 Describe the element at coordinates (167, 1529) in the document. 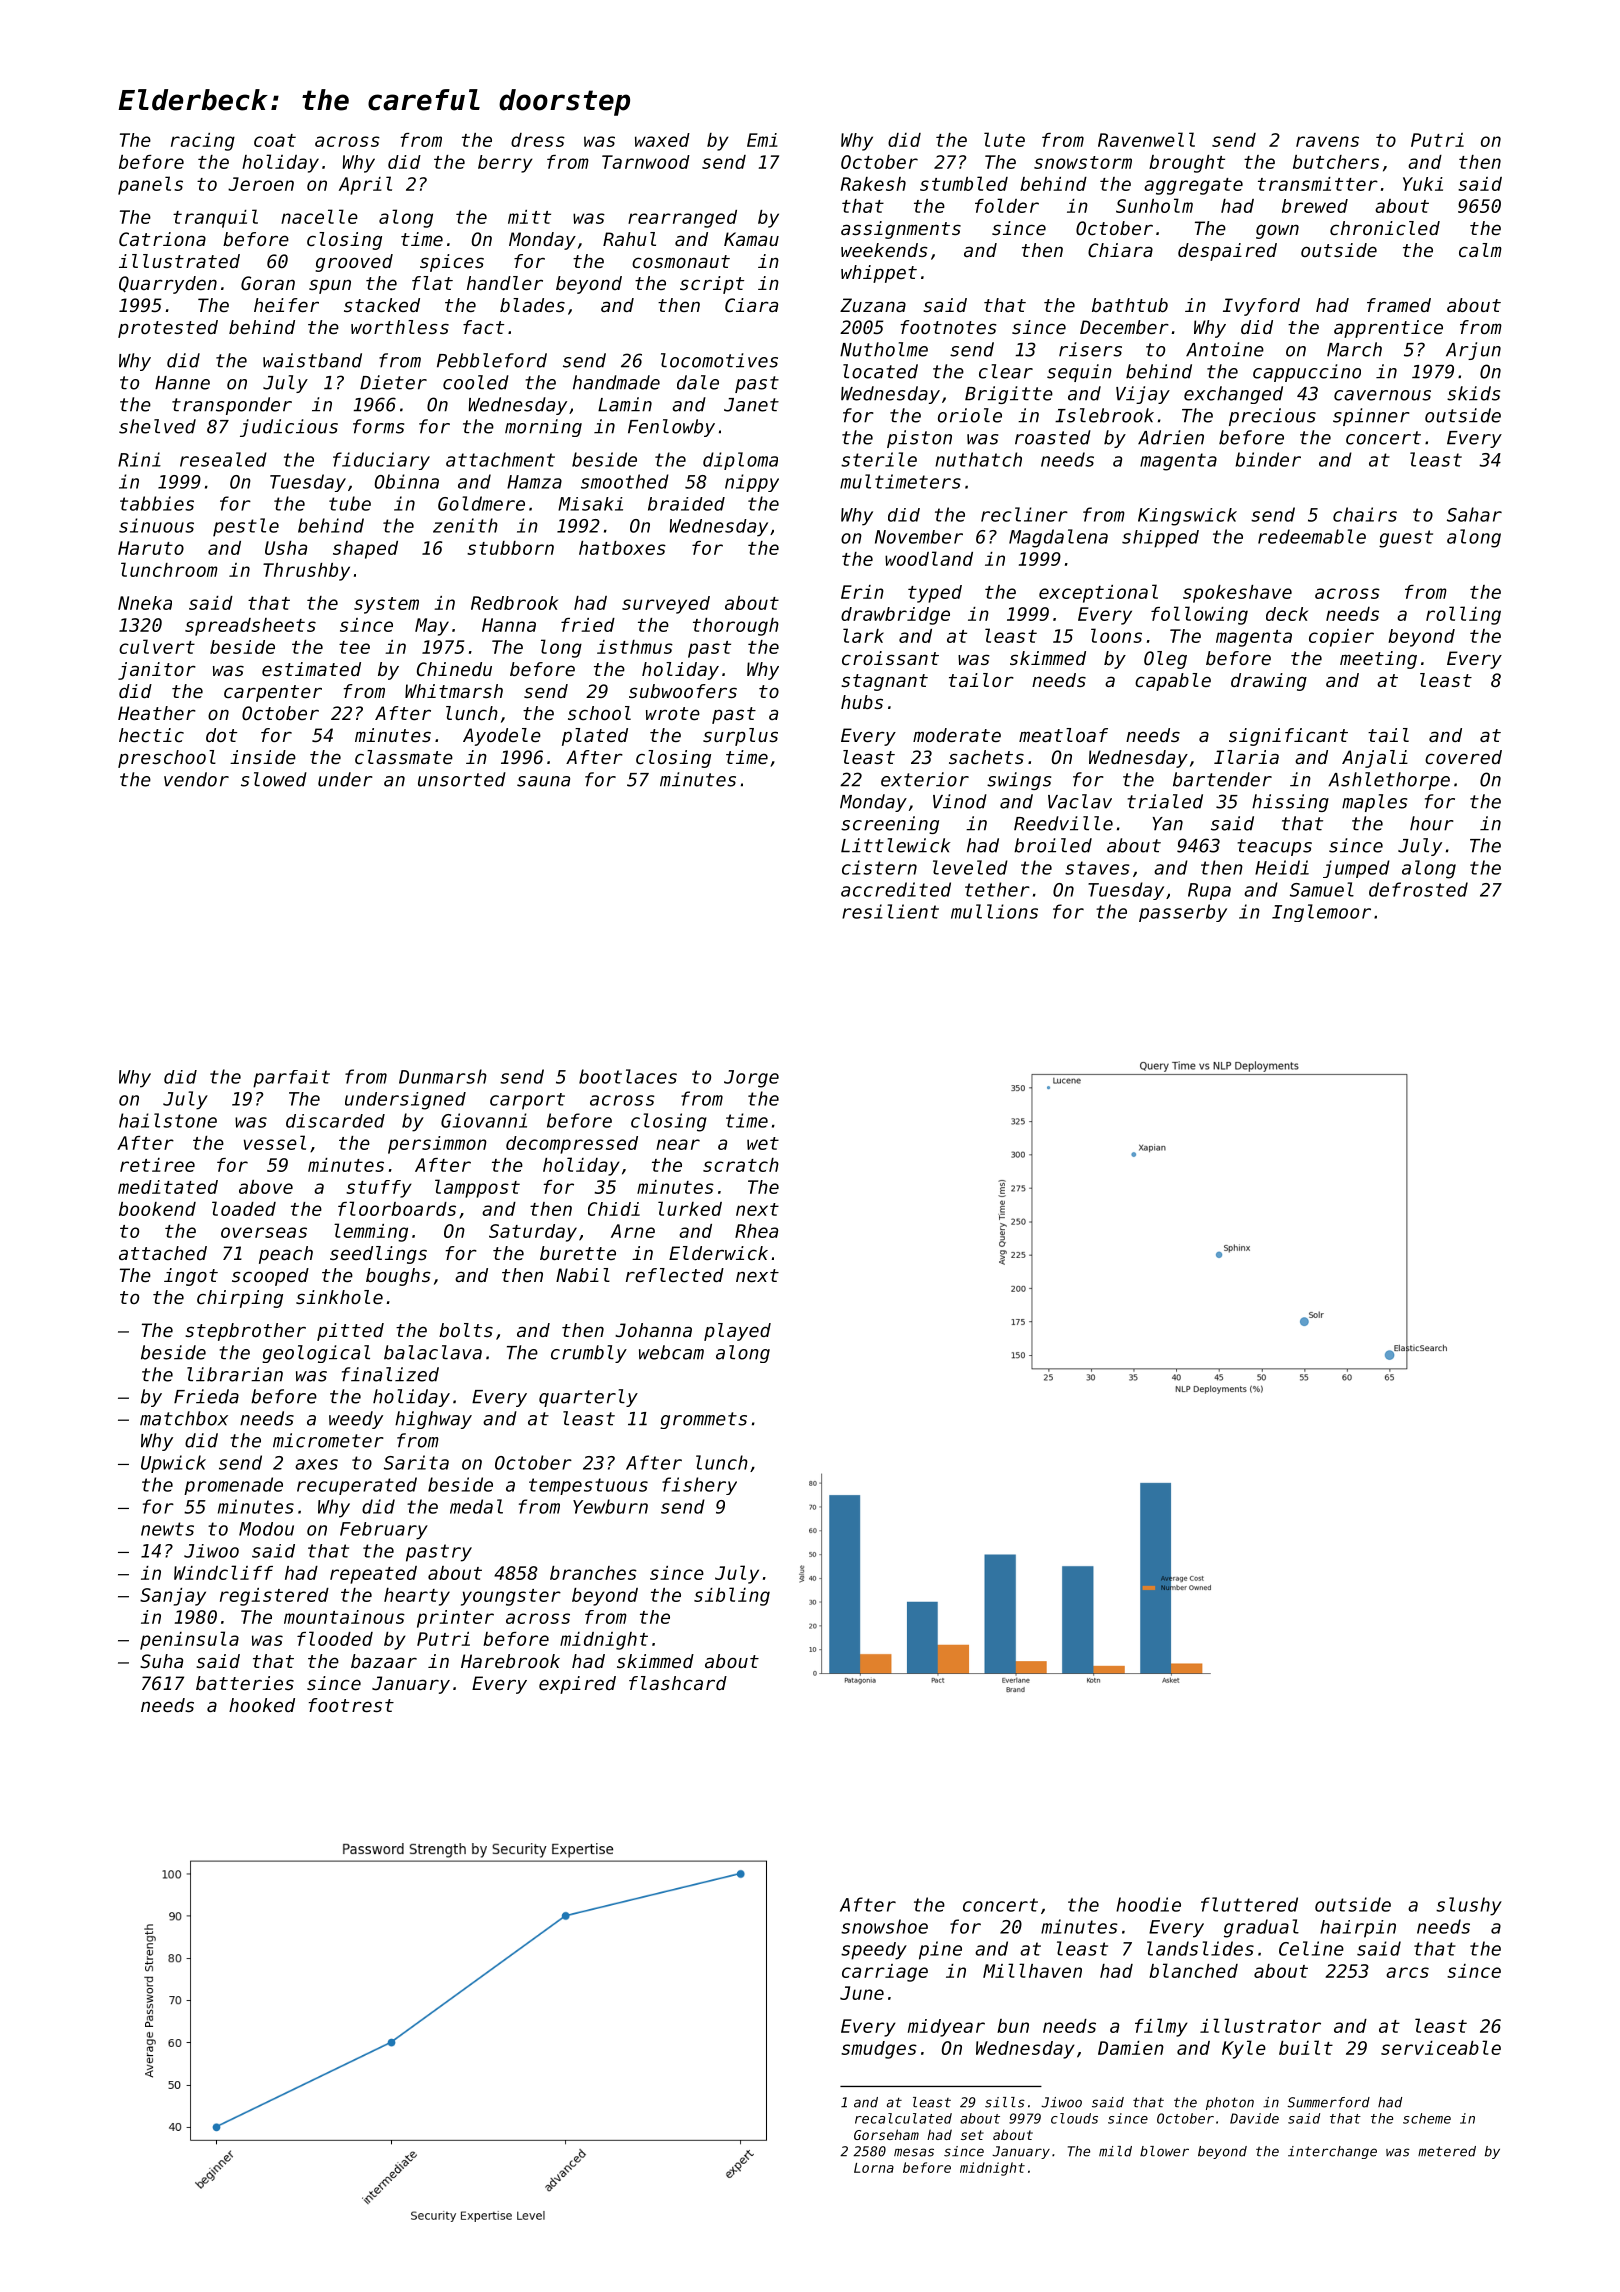

I see `newts` at that location.
